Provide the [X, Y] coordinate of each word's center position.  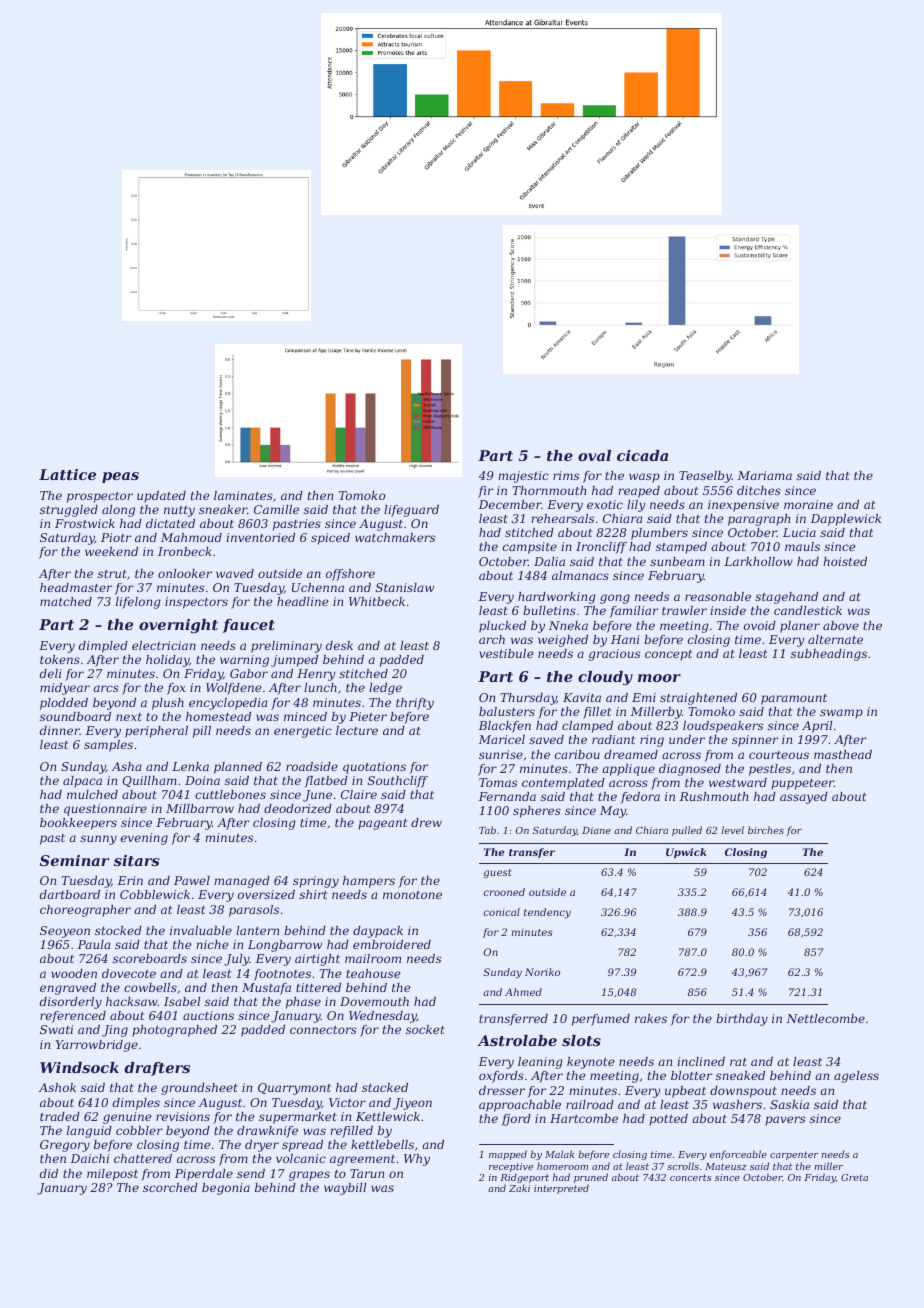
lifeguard [411, 511]
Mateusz [726, 1166]
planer [800, 627]
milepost [112, 1175]
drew [426, 822]
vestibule [506, 653]
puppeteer [802, 784]
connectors [323, 1030]
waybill [345, 1189]
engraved [68, 989]
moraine [808, 504]
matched [66, 601]
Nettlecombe [825, 1018]
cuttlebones [230, 794]
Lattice [67, 474]
